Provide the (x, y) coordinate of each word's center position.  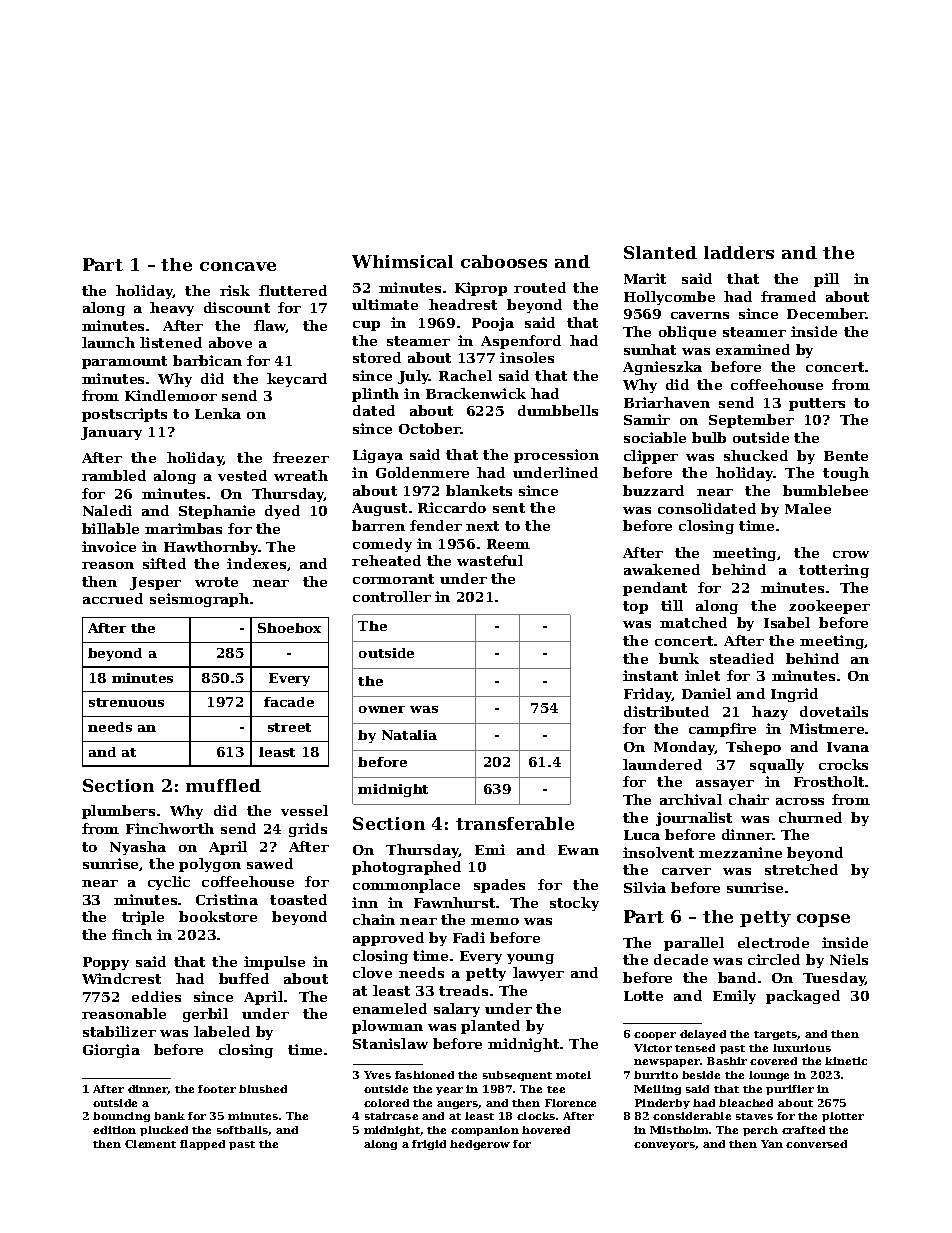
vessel (304, 810)
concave (238, 266)
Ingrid (794, 695)
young (530, 959)
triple (143, 918)
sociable (655, 437)
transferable (515, 823)
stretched (801, 869)
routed (540, 287)
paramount (124, 362)
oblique (687, 333)
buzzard (653, 490)
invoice (109, 546)
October (430, 428)
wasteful (490, 560)
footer (217, 1089)
